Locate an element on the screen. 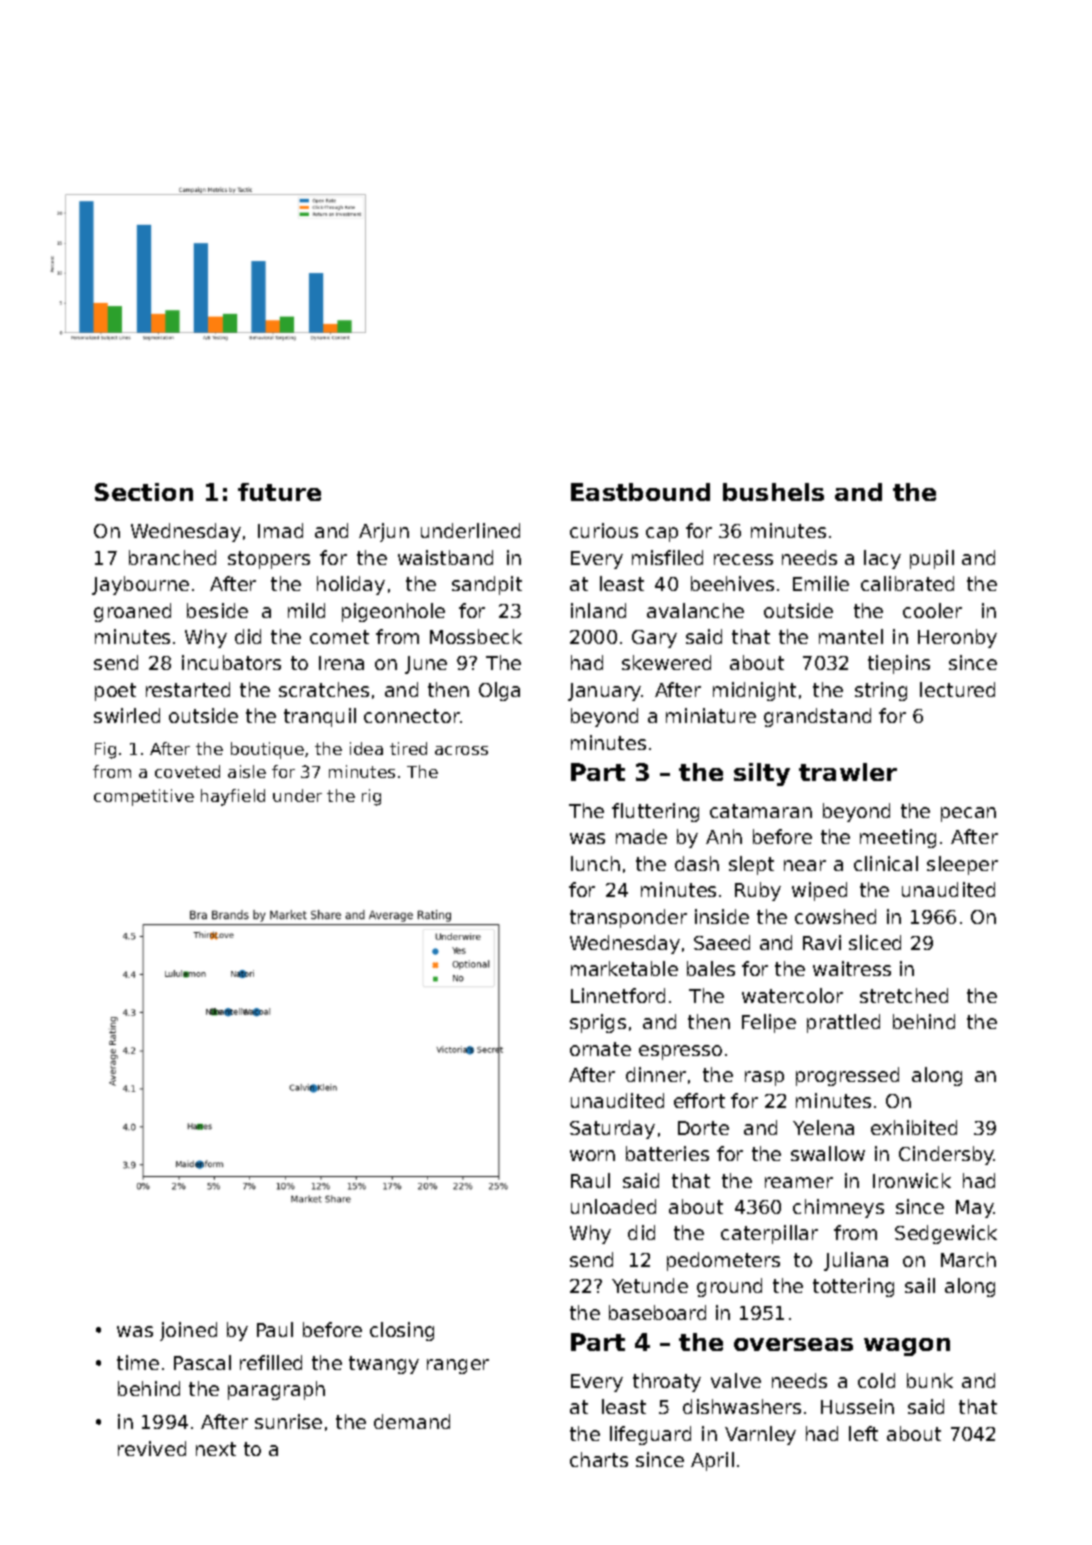  Eastbound is located at coordinates (640, 492).
